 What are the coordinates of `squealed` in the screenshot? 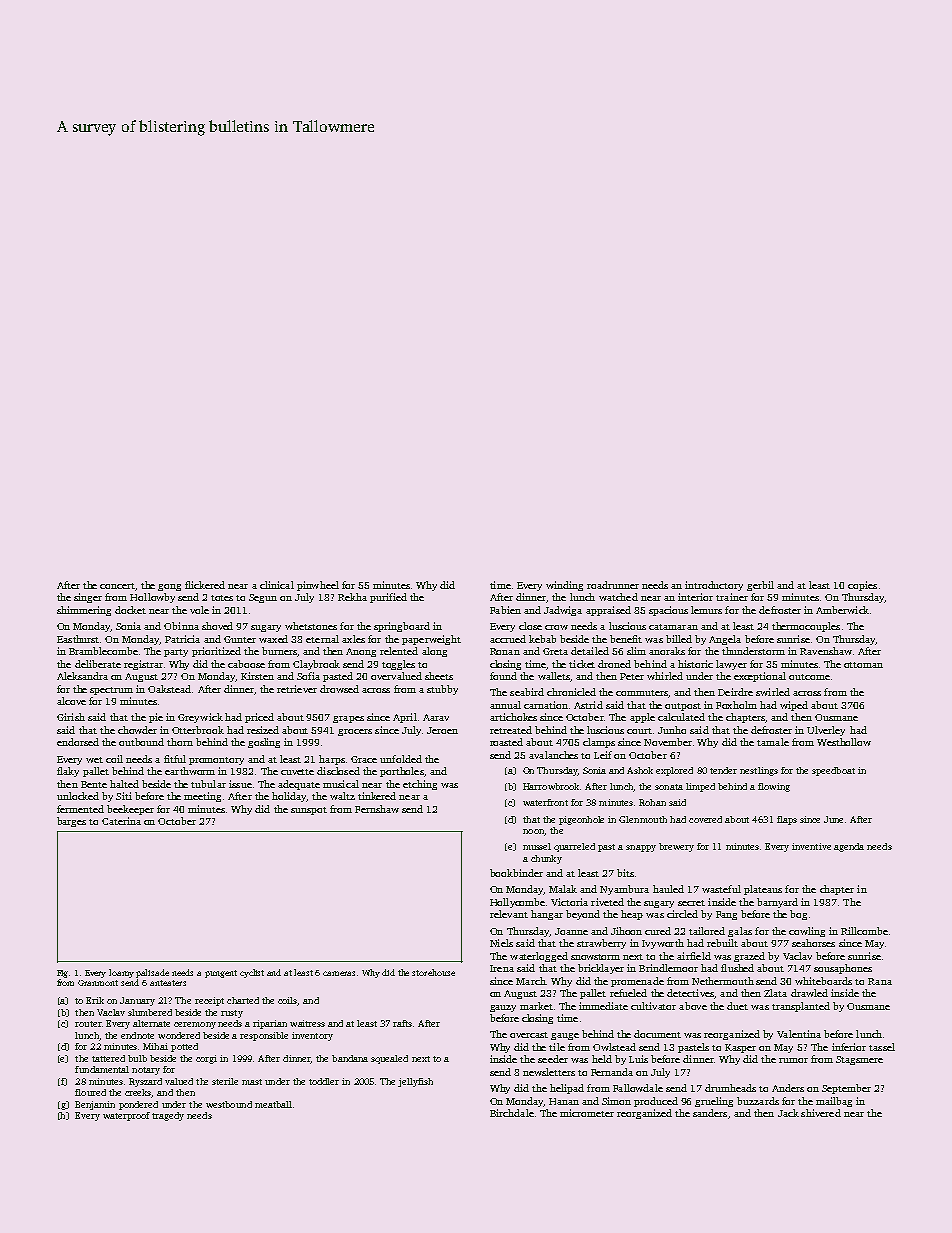 It's located at (389, 1059).
